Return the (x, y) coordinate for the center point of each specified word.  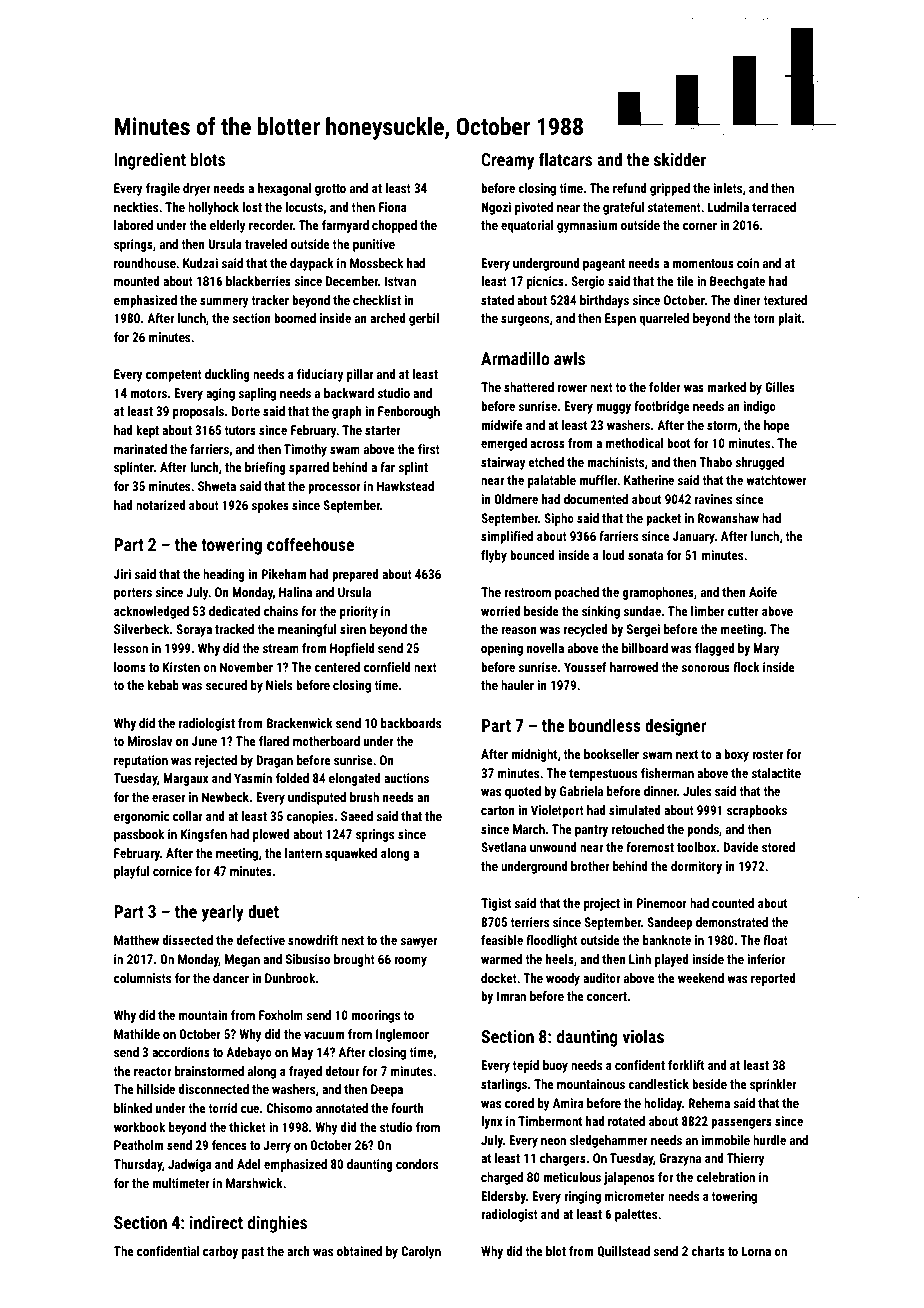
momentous (703, 263)
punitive (374, 245)
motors (148, 393)
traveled (266, 244)
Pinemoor (661, 903)
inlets (727, 188)
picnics (545, 282)
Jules (697, 791)
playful (132, 872)
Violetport (557, 811)
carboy (220, 1252)
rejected (216, 761)
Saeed (357, 816)
